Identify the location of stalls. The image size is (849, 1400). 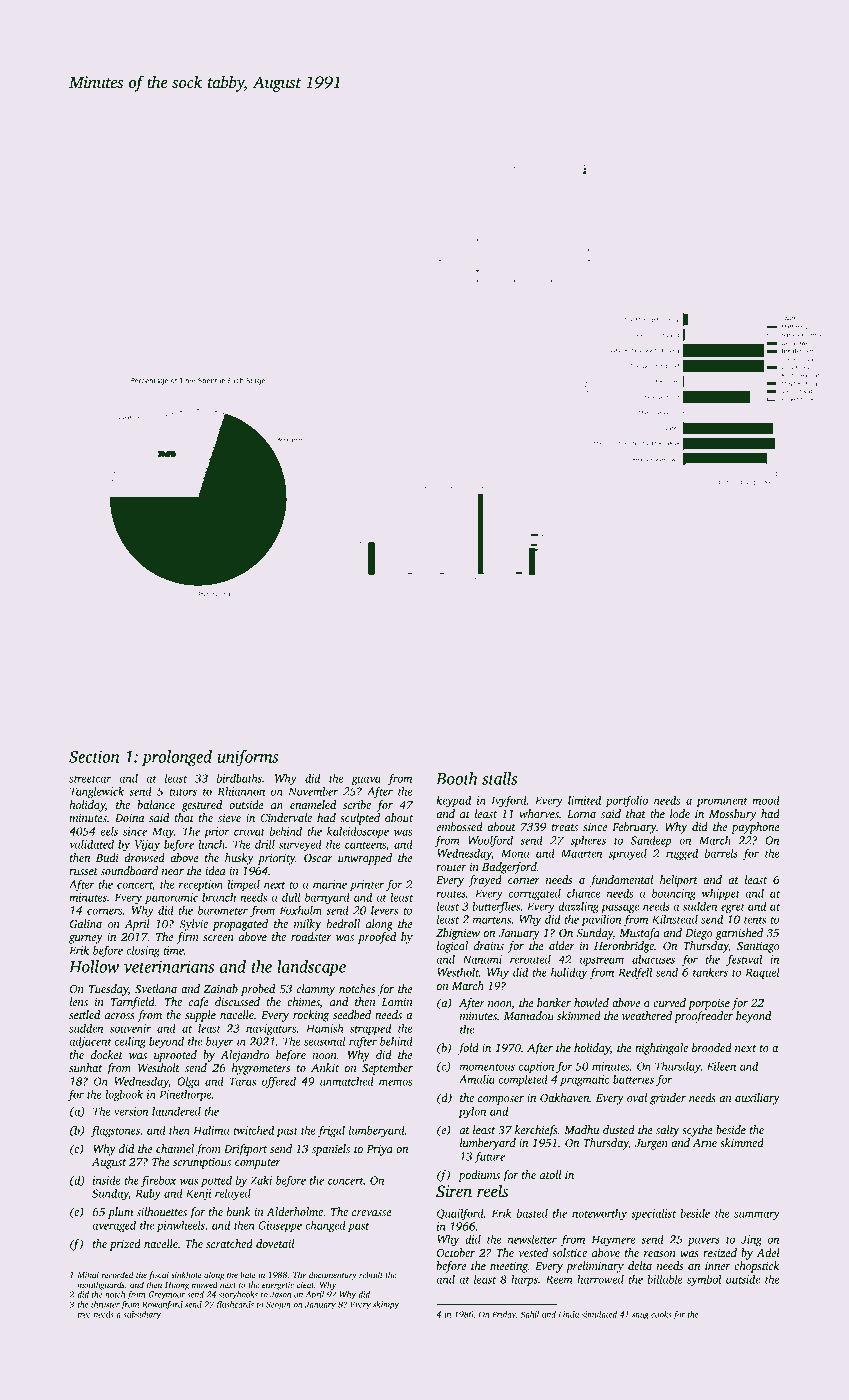
(499, 778).
